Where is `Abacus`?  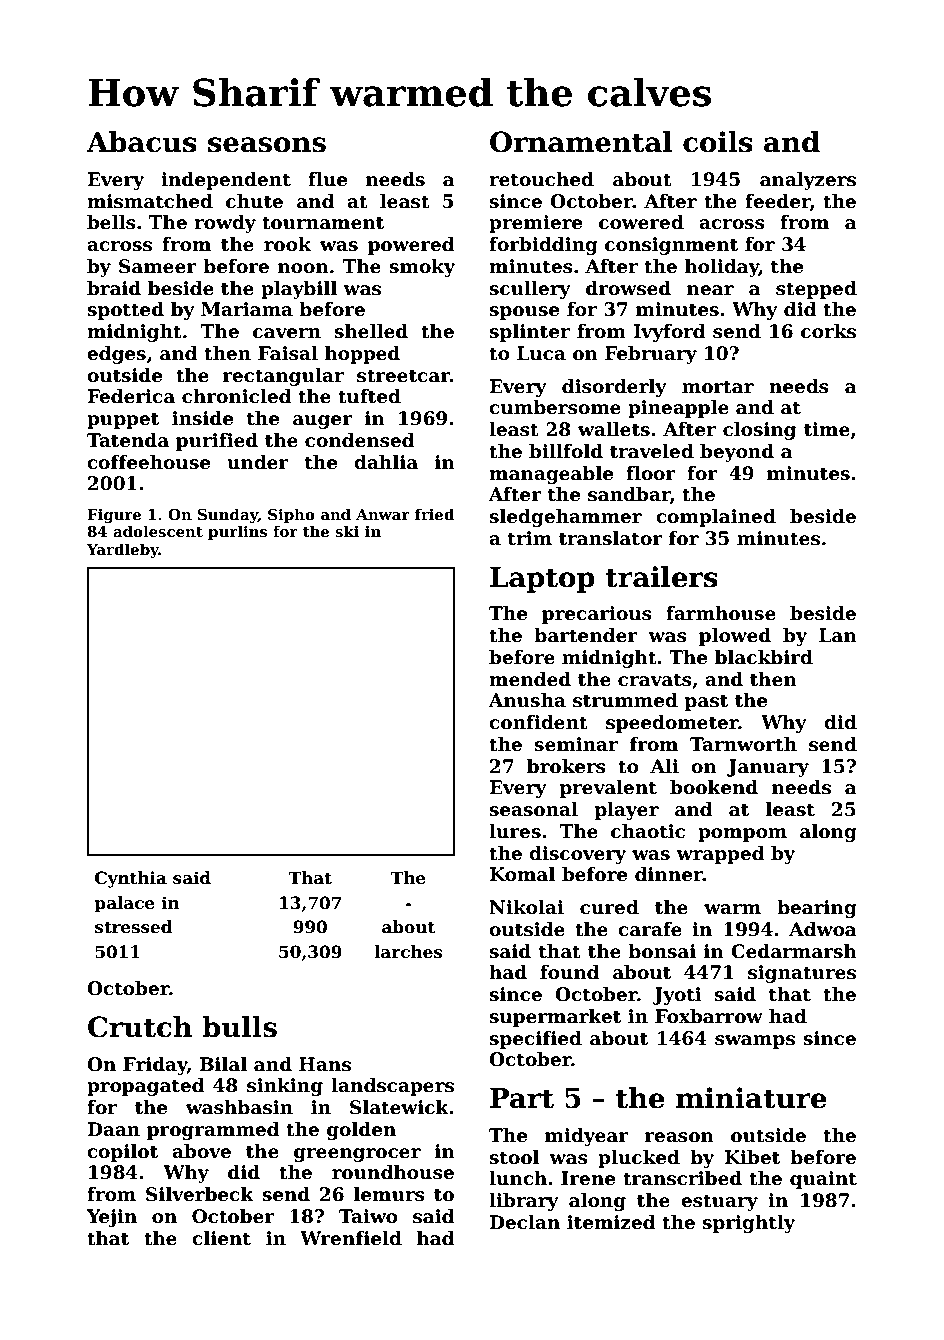 Abacus is located at coordinates (141, 142).
